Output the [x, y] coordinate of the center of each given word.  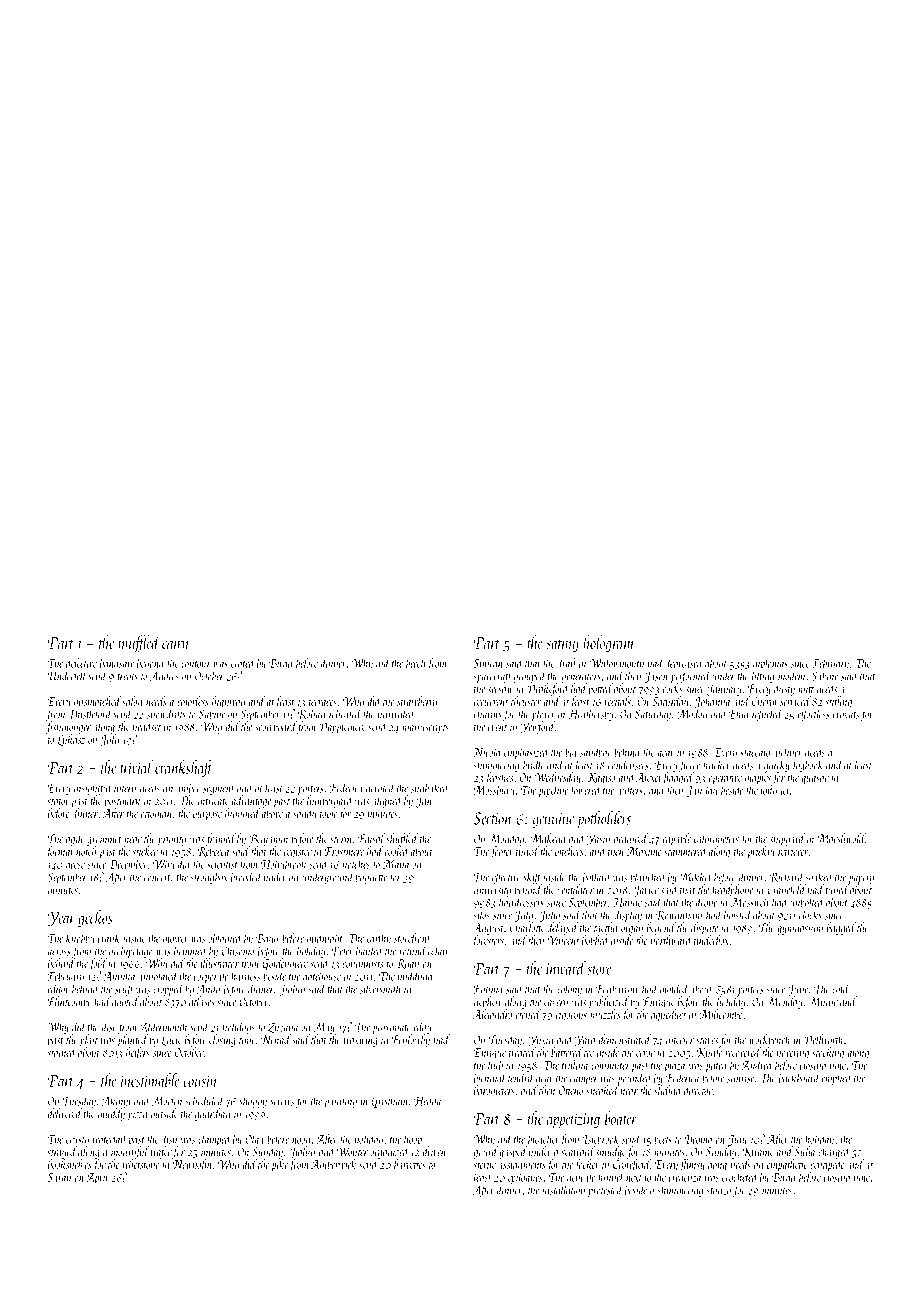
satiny [562, 645]
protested [605, 1190]
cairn [176, 643]
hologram [609, 644]
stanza [719, 1191]
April [98, 1178]
